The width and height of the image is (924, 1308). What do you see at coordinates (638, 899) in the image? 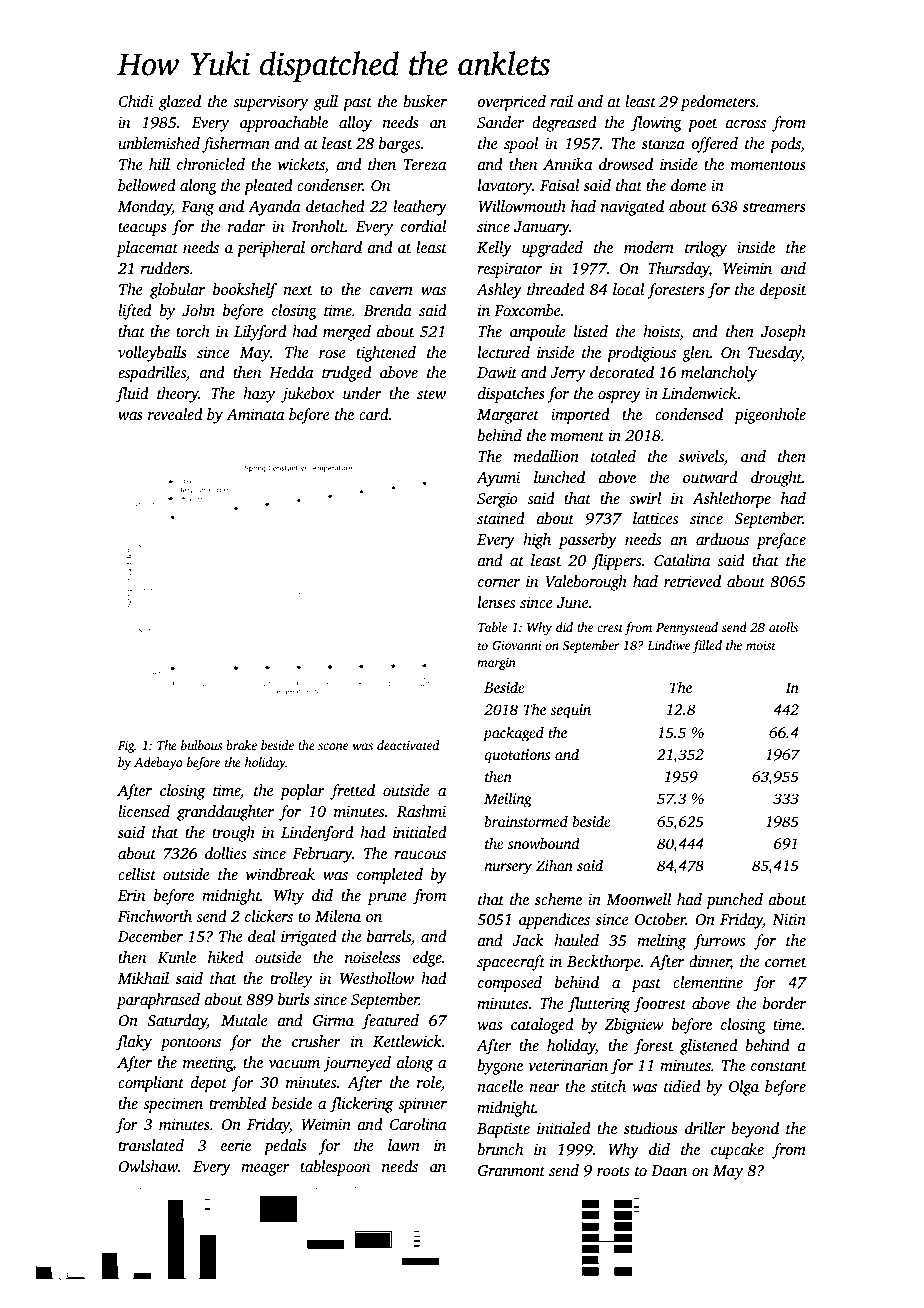
I see `Moonwell` at bounding box center [638, 899].
